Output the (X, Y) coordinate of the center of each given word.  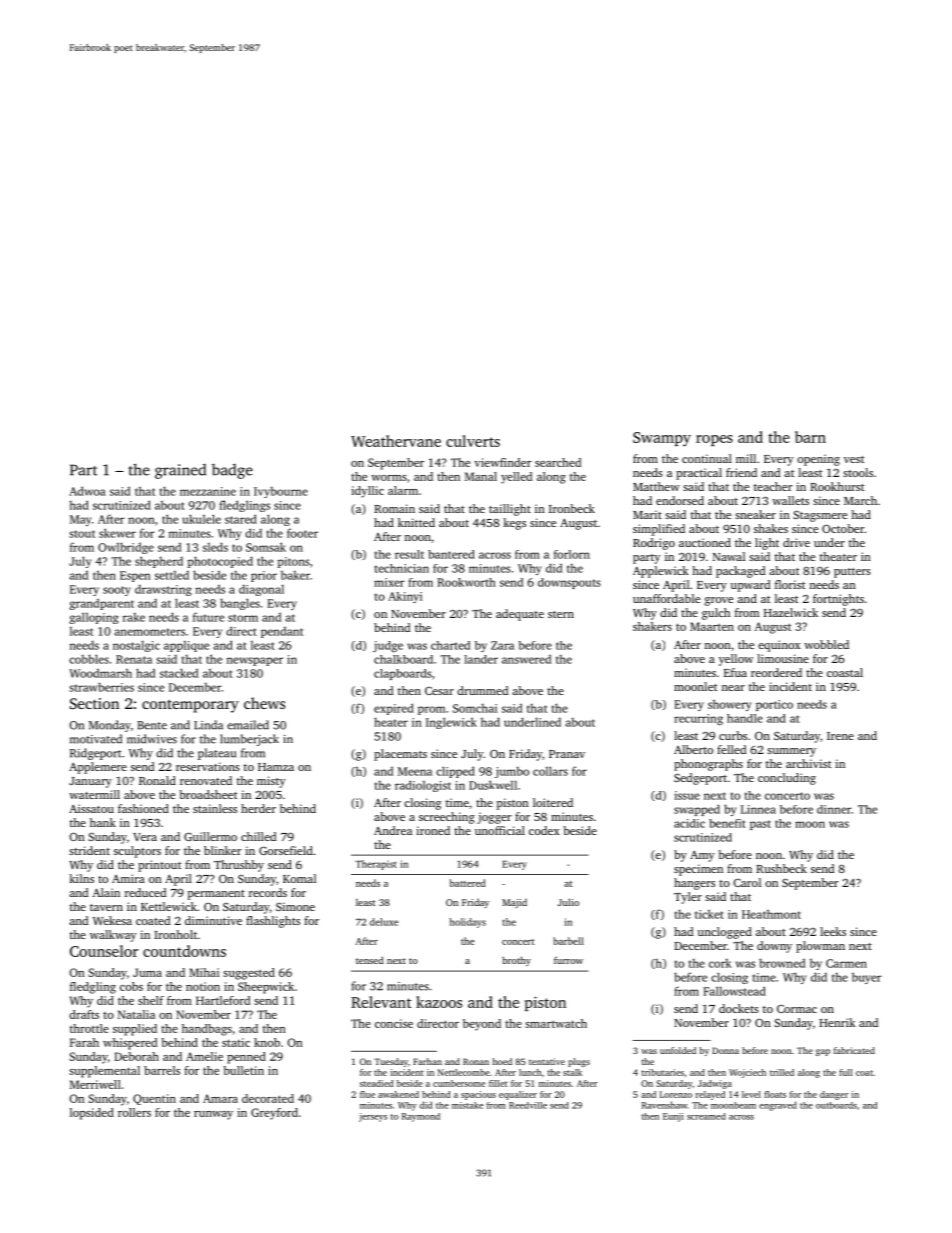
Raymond (421, 1117)
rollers (134, 1112)
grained (180, 471)
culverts (473, 441)
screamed (706, 1116)
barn (810, 437)
